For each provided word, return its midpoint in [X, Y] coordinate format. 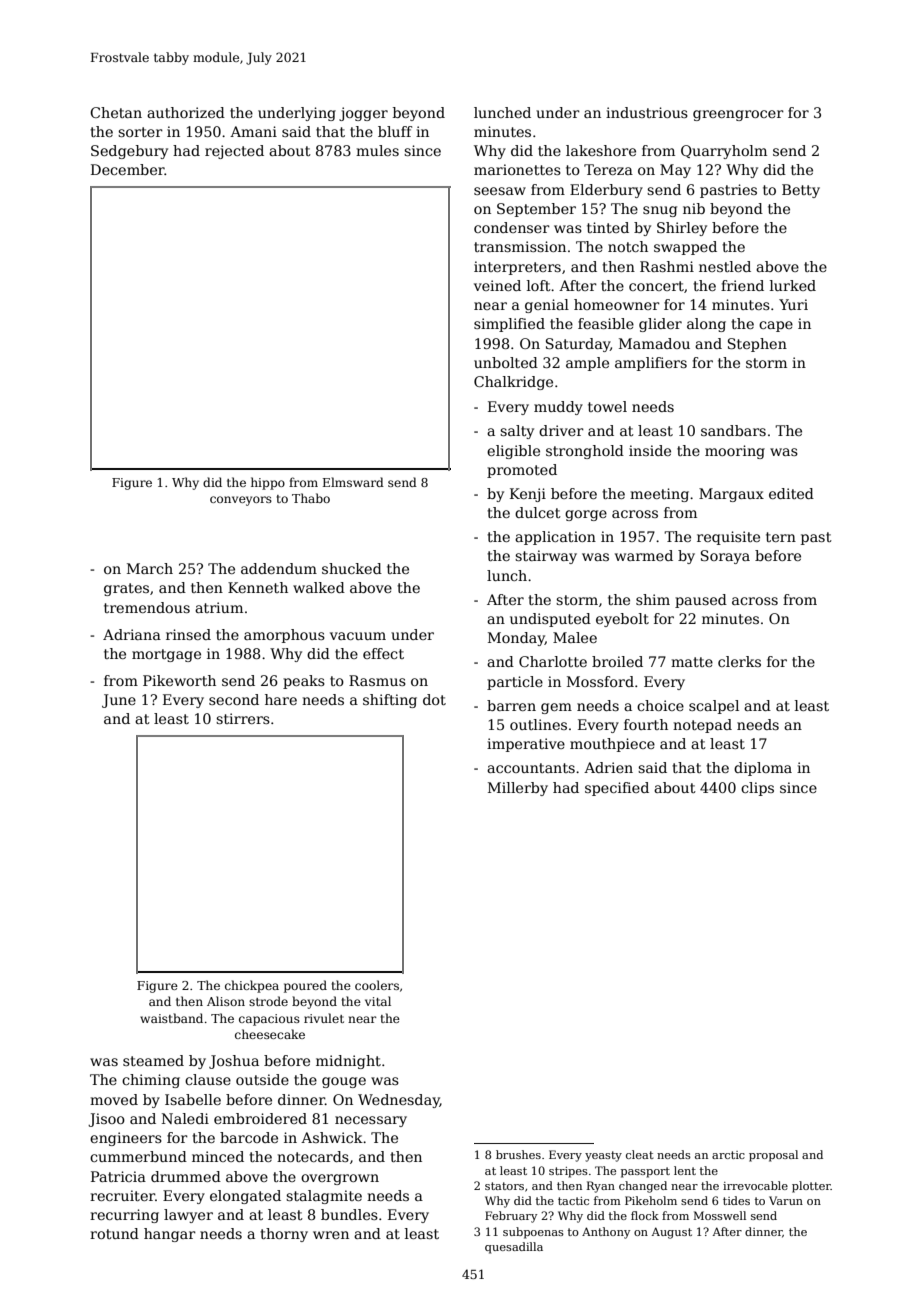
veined [497, 285]
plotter [811, 1187]
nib [694, 208]
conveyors [241, 501]
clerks [739, 661]
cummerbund [138, 1156]
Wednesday [399, 1101]
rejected [234, 152]
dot [434, 699]
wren [331, 1235]
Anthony [606, 1233]
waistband [171, 1018]
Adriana [132, 634]
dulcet [538, 512]
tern [781, 537]
